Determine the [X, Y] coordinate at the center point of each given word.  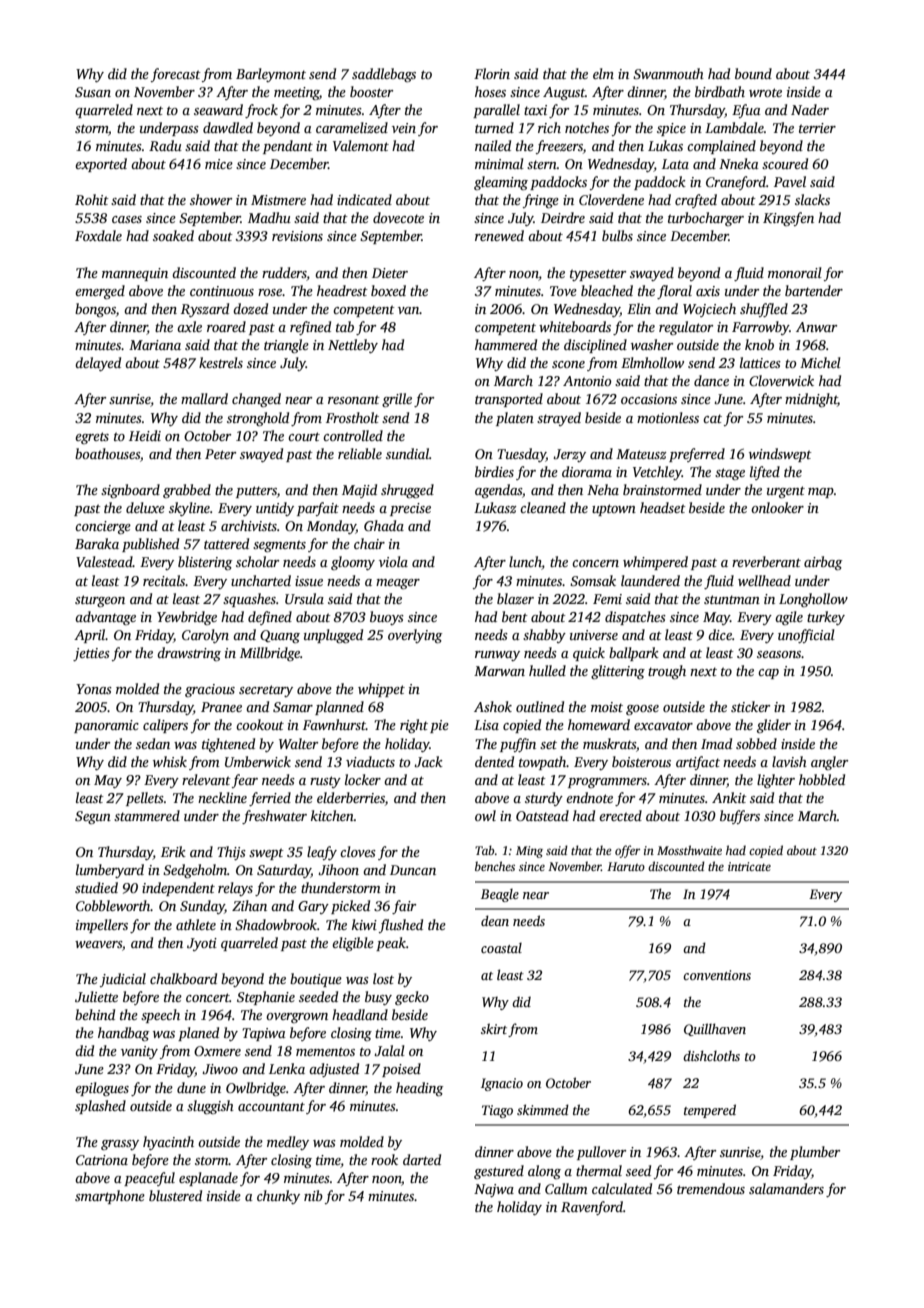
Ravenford [592, 1208]
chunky [278, 1197]
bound [753, 73]
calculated [622, 1188]
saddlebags [384, 75]
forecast [176, 75]
